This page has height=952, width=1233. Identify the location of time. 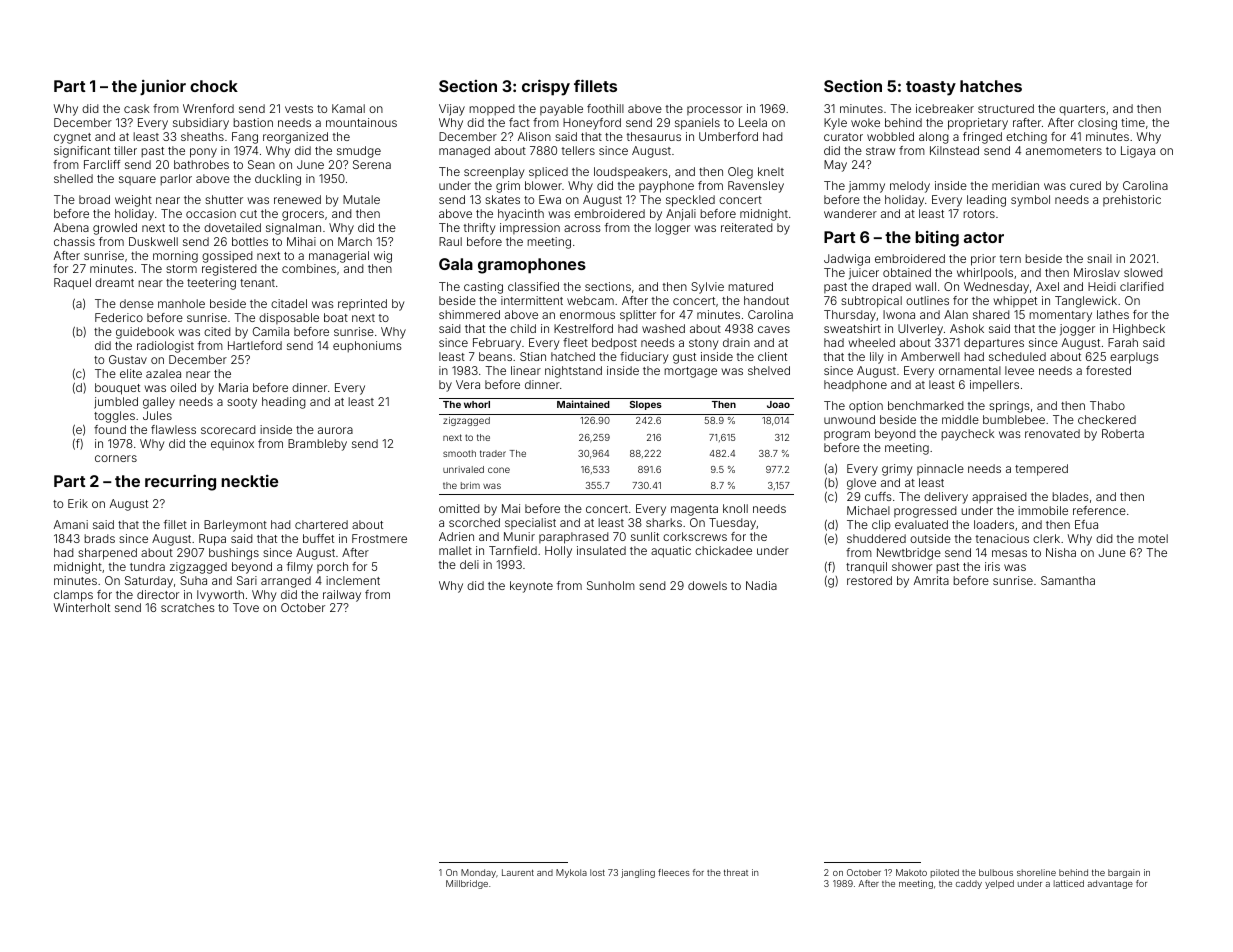
(1133, 122).
